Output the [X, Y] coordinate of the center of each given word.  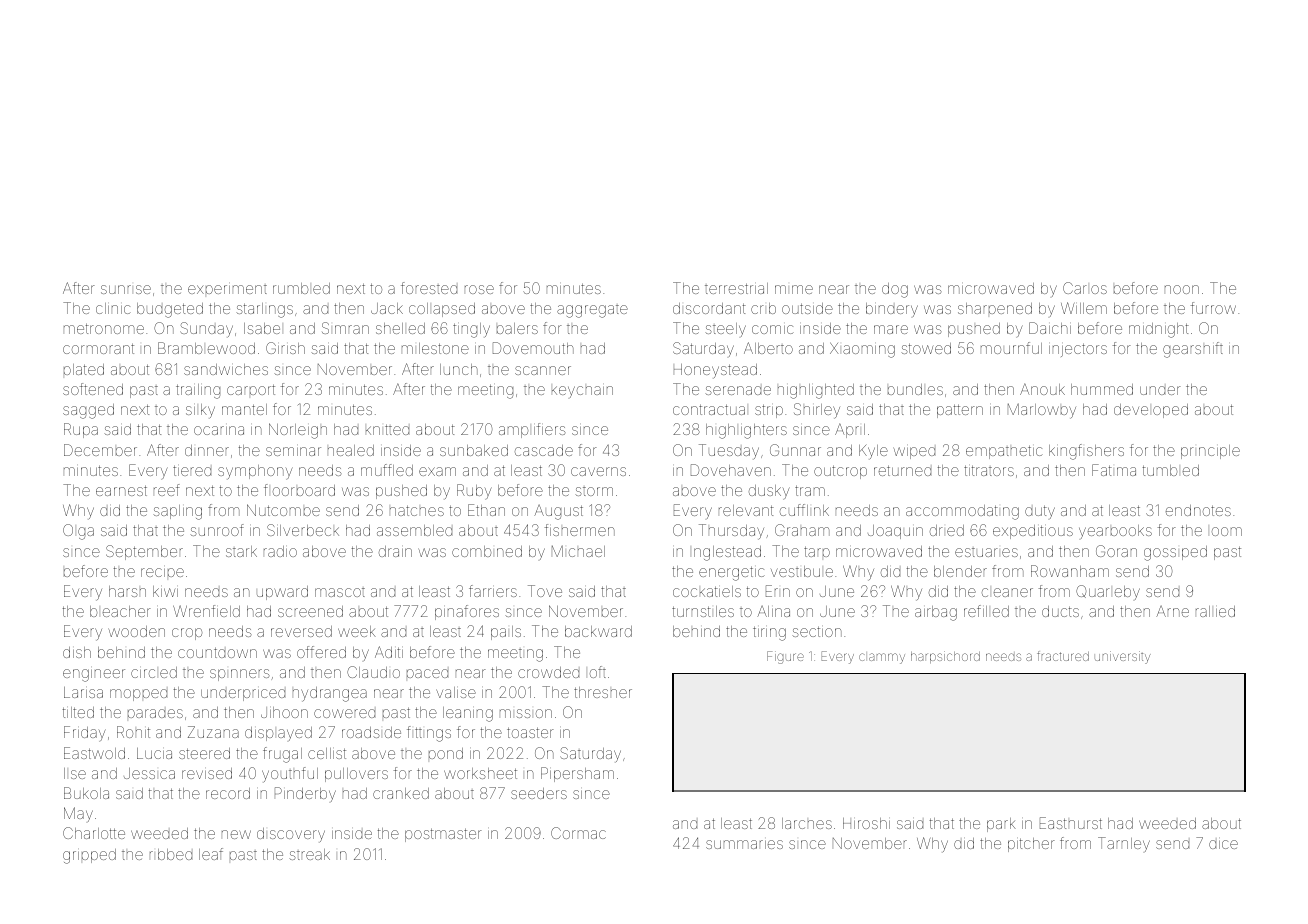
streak [309, 854]
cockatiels [707, 591]
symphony [255, 472]
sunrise [126, 289]
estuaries [986, 552]
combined [487, 551]
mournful [1011, 348]
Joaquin [895, 532]
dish [77, 652]
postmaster [443, 835]
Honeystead [715, 371]
